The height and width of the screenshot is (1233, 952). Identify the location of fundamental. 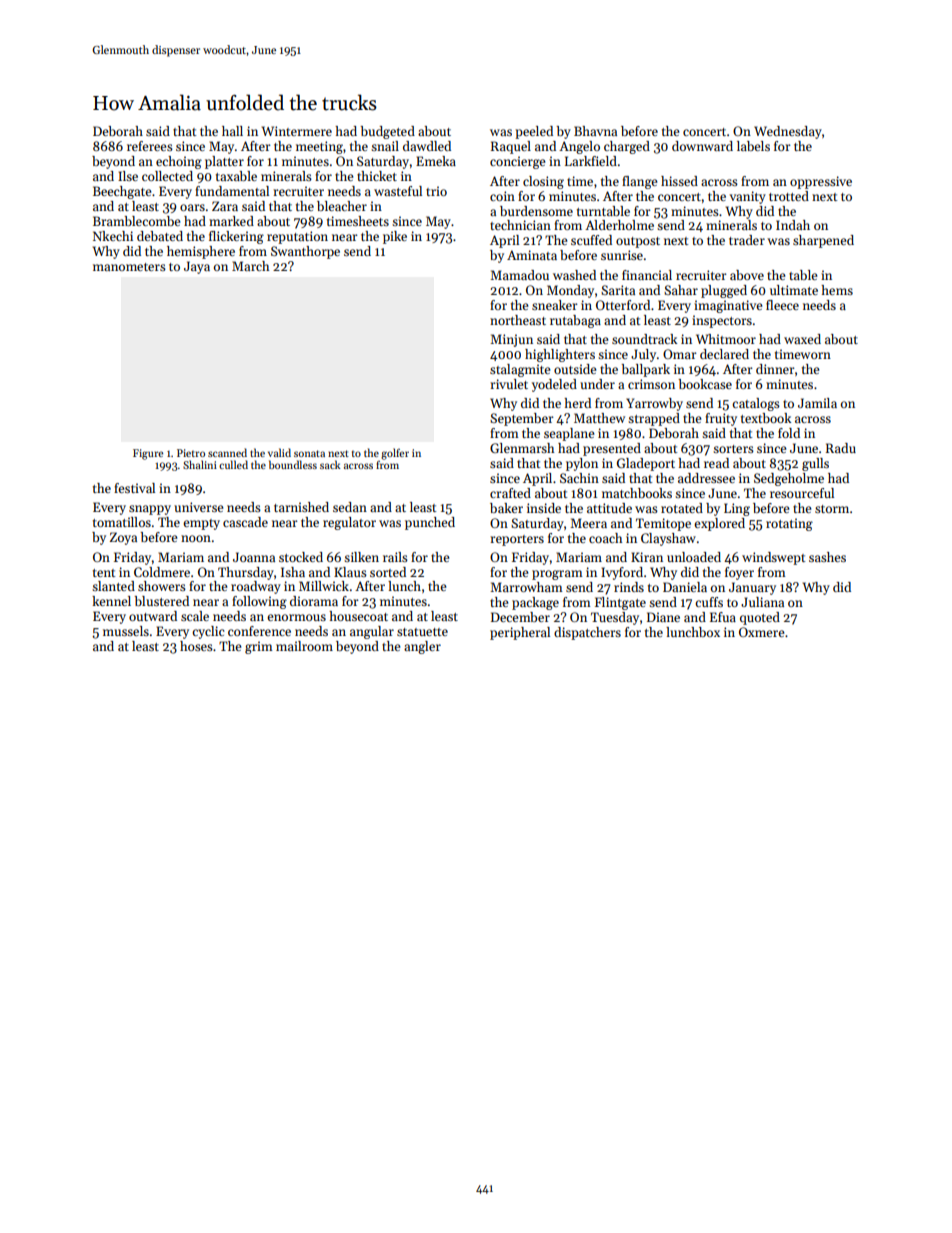
(232, 191).
